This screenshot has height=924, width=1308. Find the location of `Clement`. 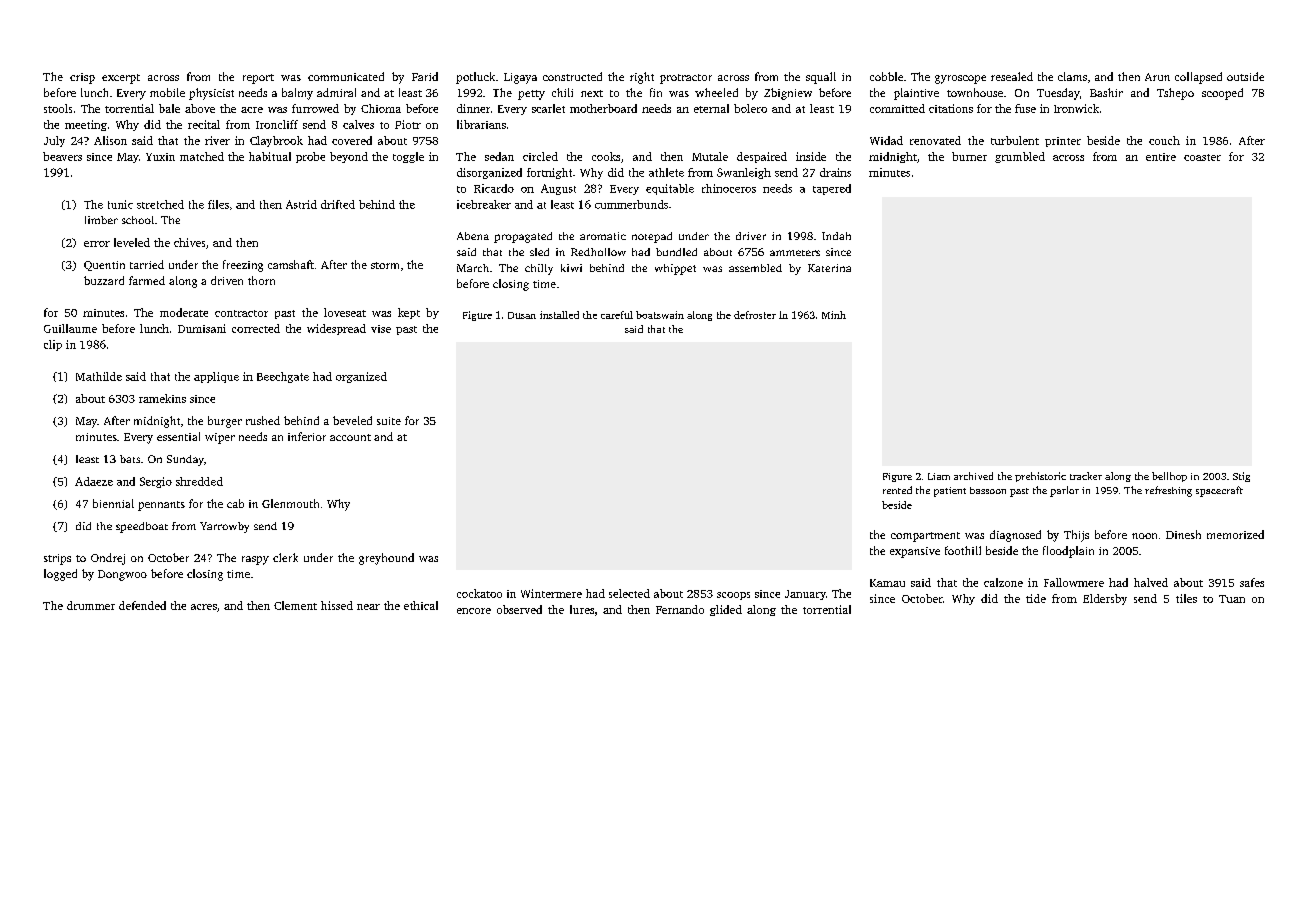

Clement is located at coordinates (295, 605).
